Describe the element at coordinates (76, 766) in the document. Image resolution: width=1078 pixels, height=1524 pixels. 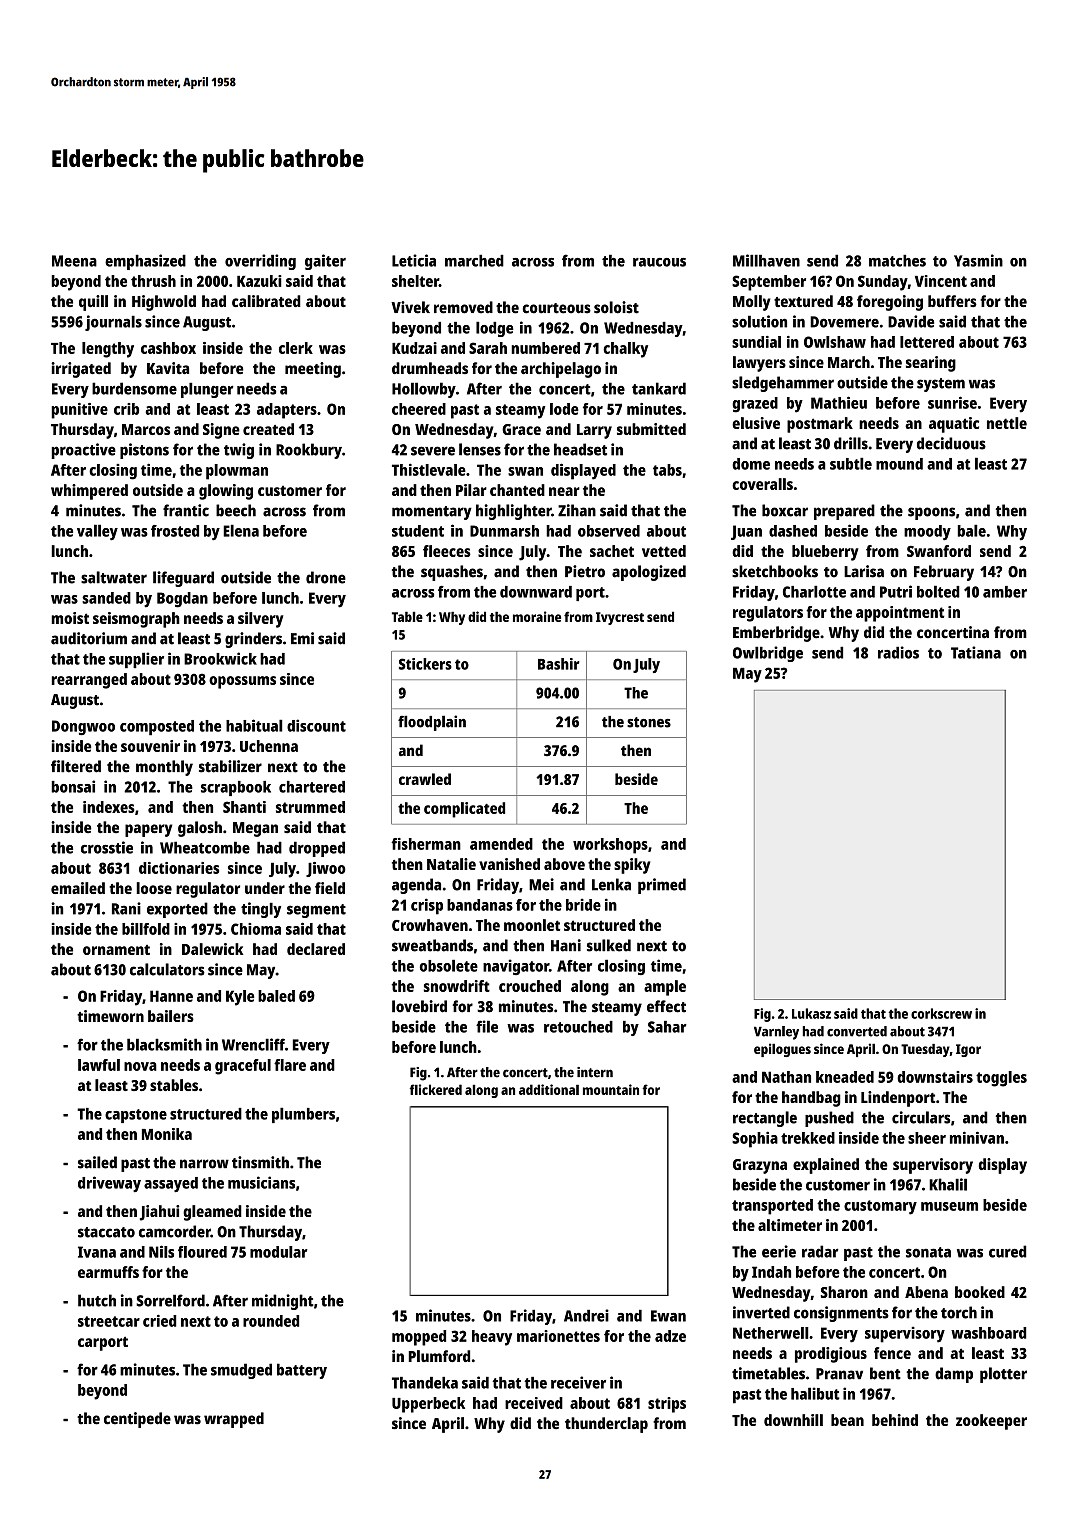
I see `filtered` at that location.
